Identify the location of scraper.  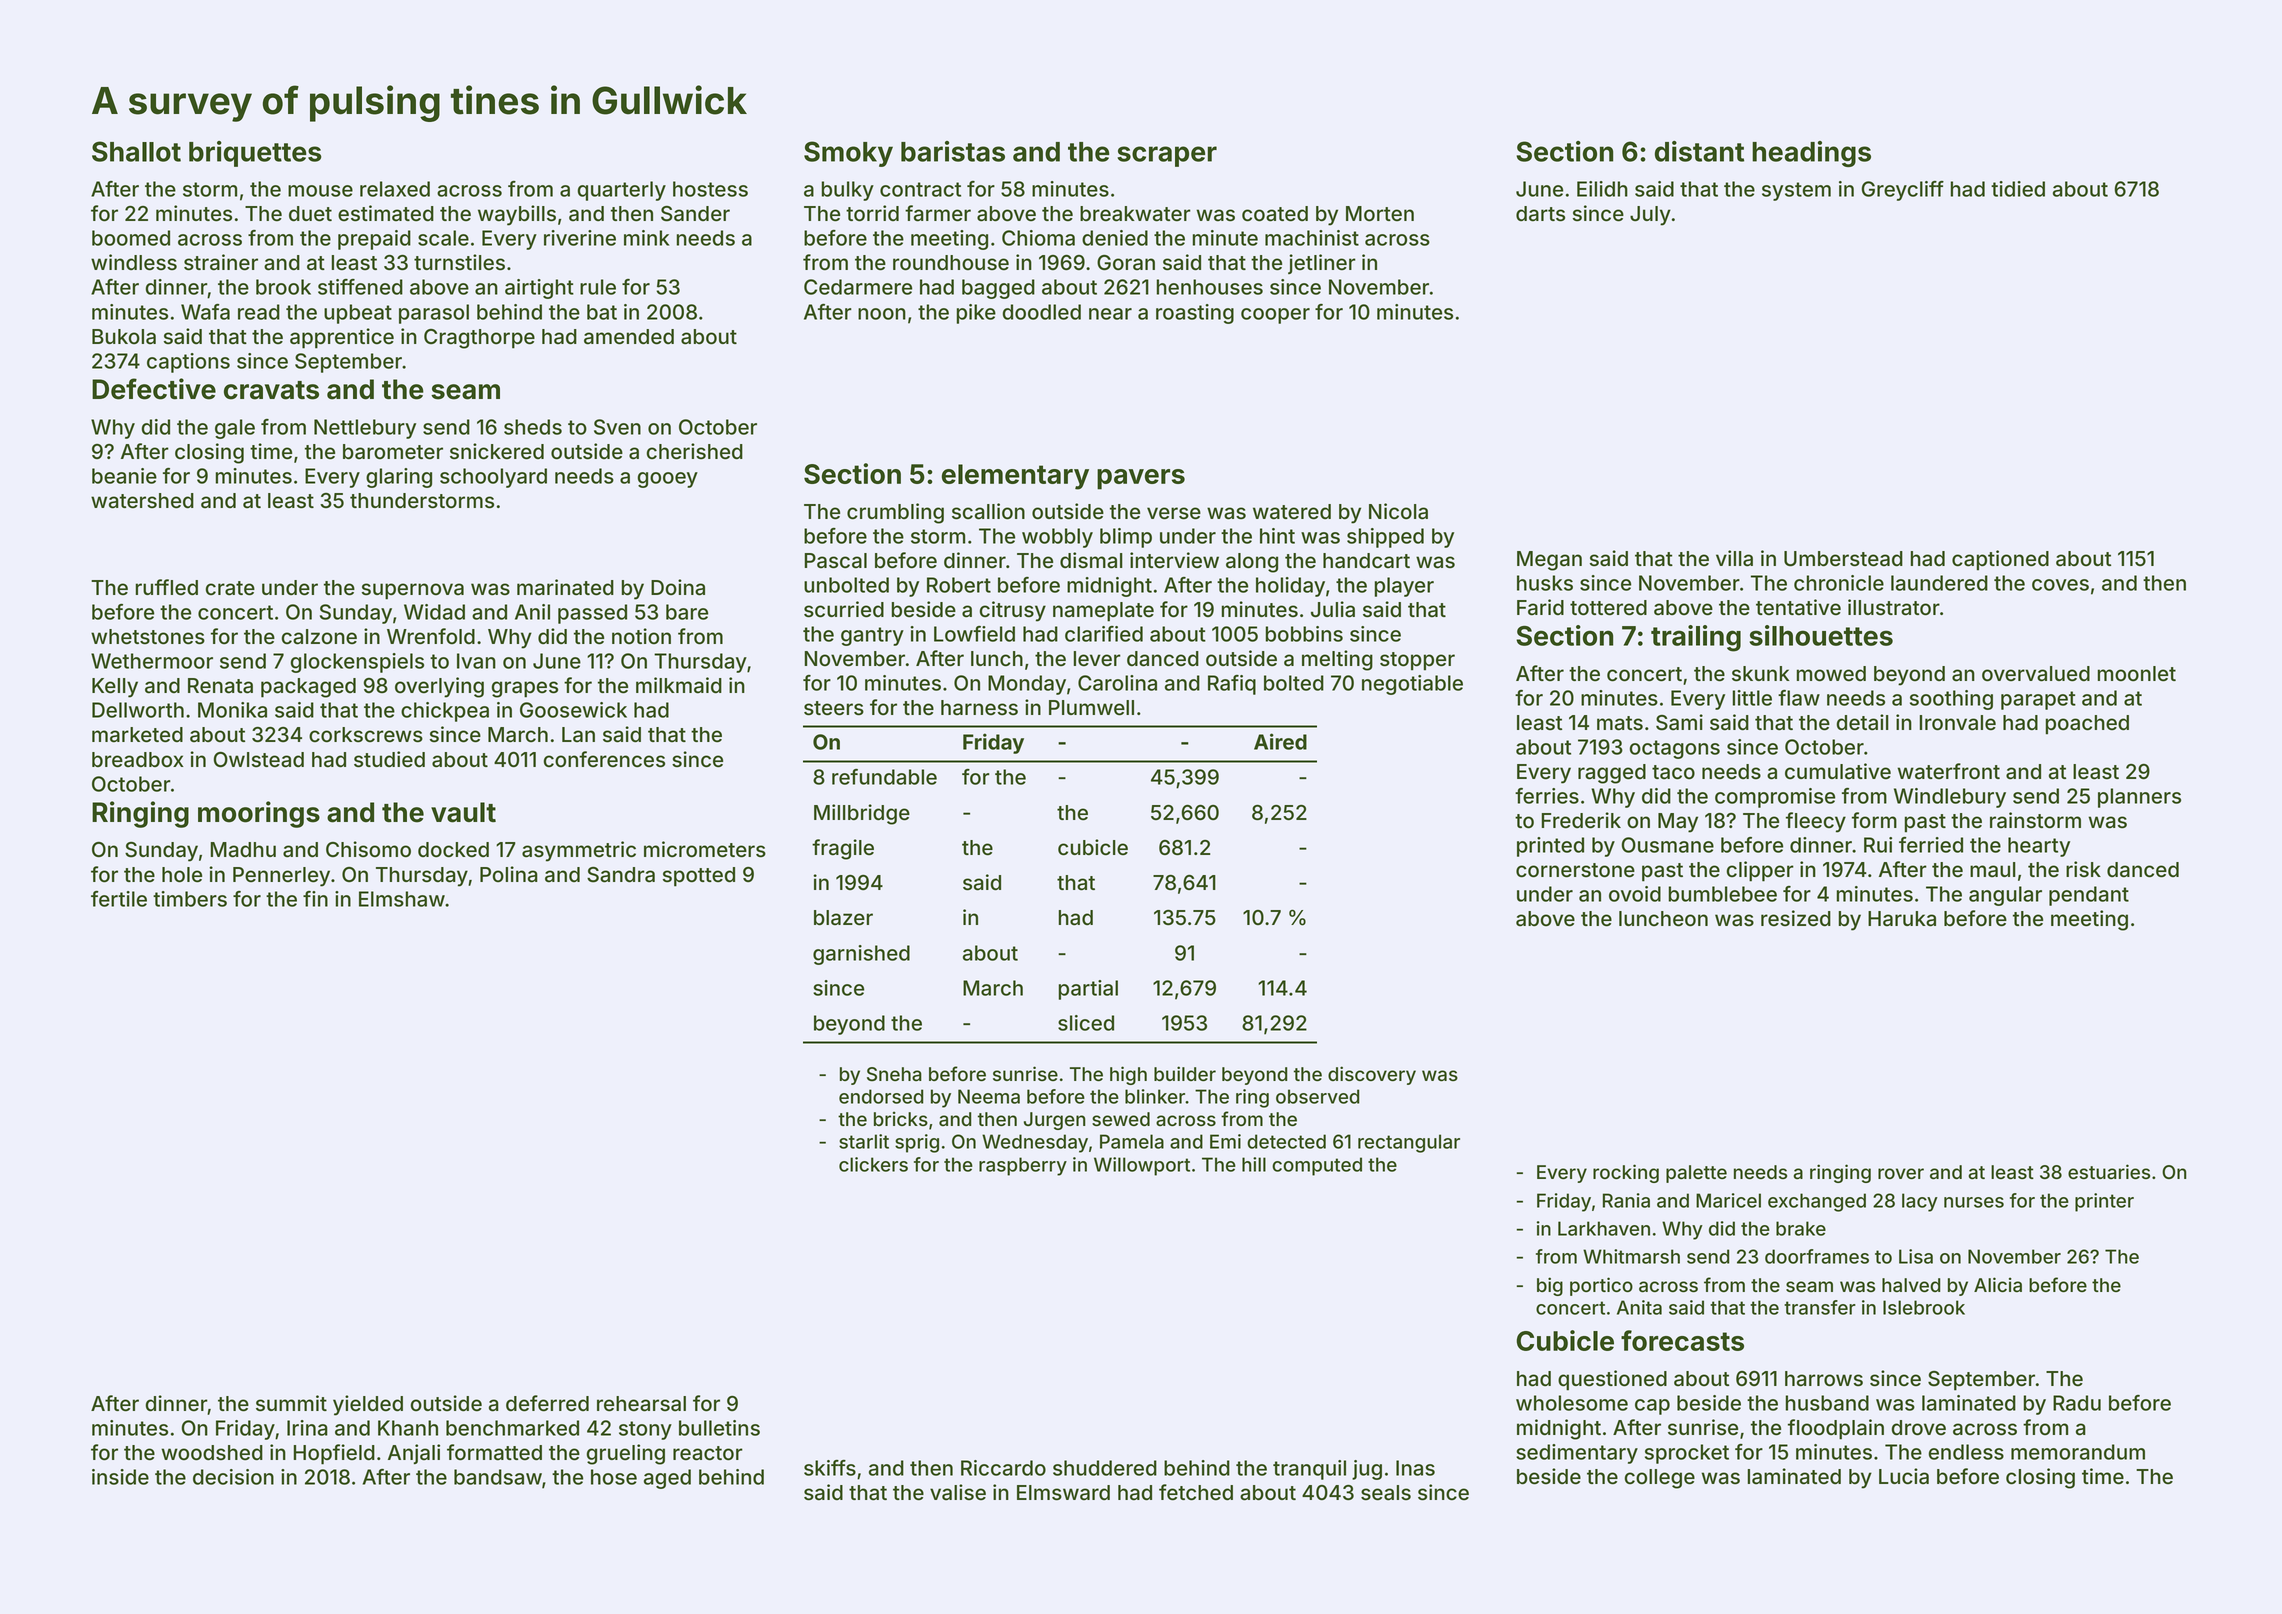
(1167, 156).
